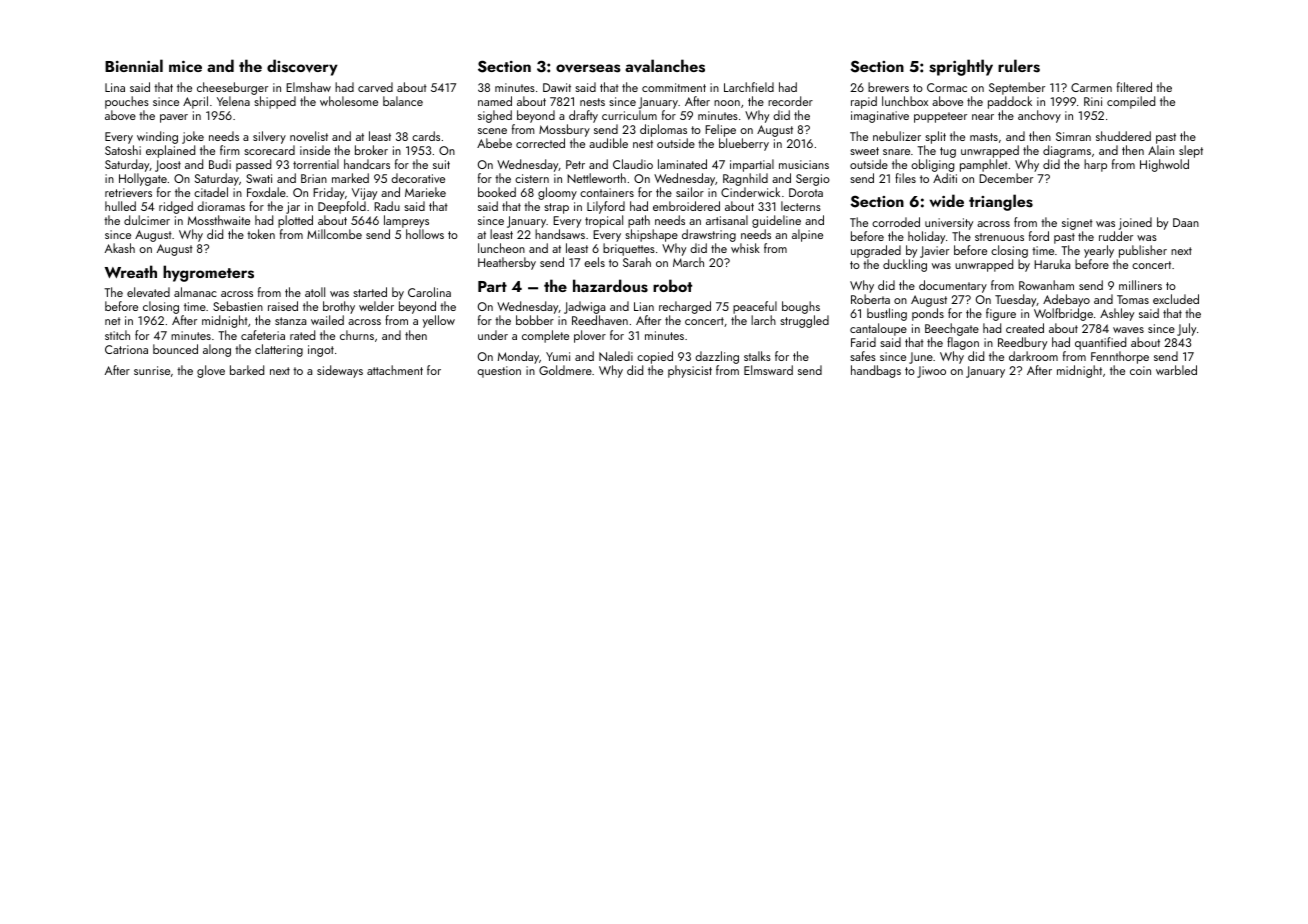  I want to click on artisanal, so click(727, 220).
